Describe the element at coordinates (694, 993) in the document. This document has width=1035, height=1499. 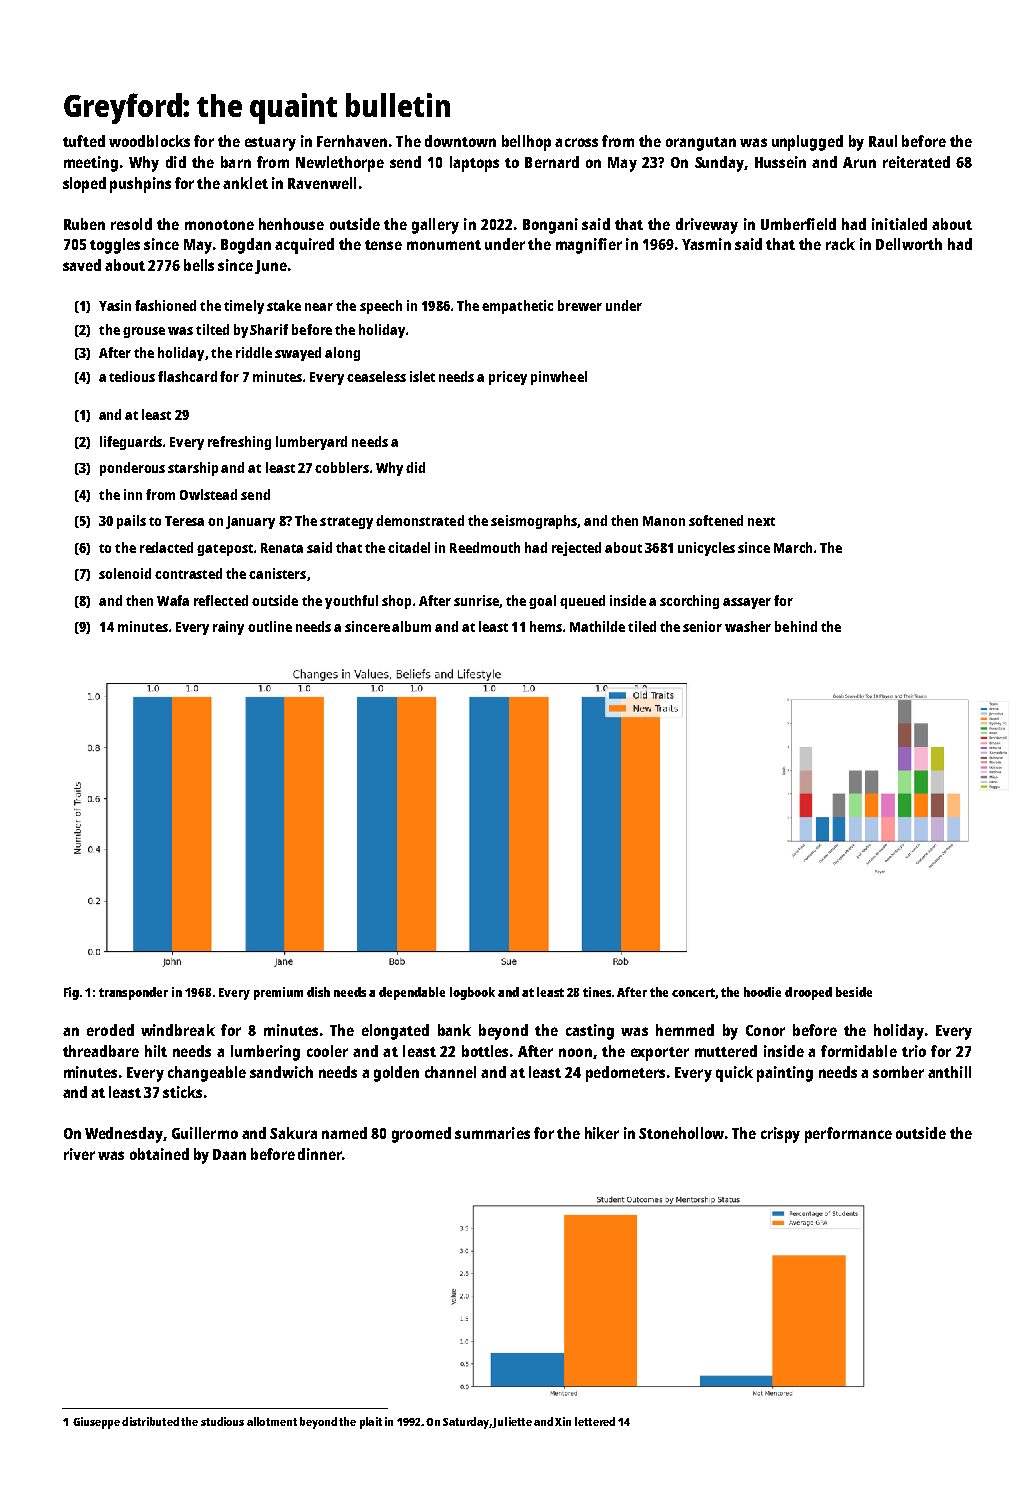
I see `concert` at that location.
